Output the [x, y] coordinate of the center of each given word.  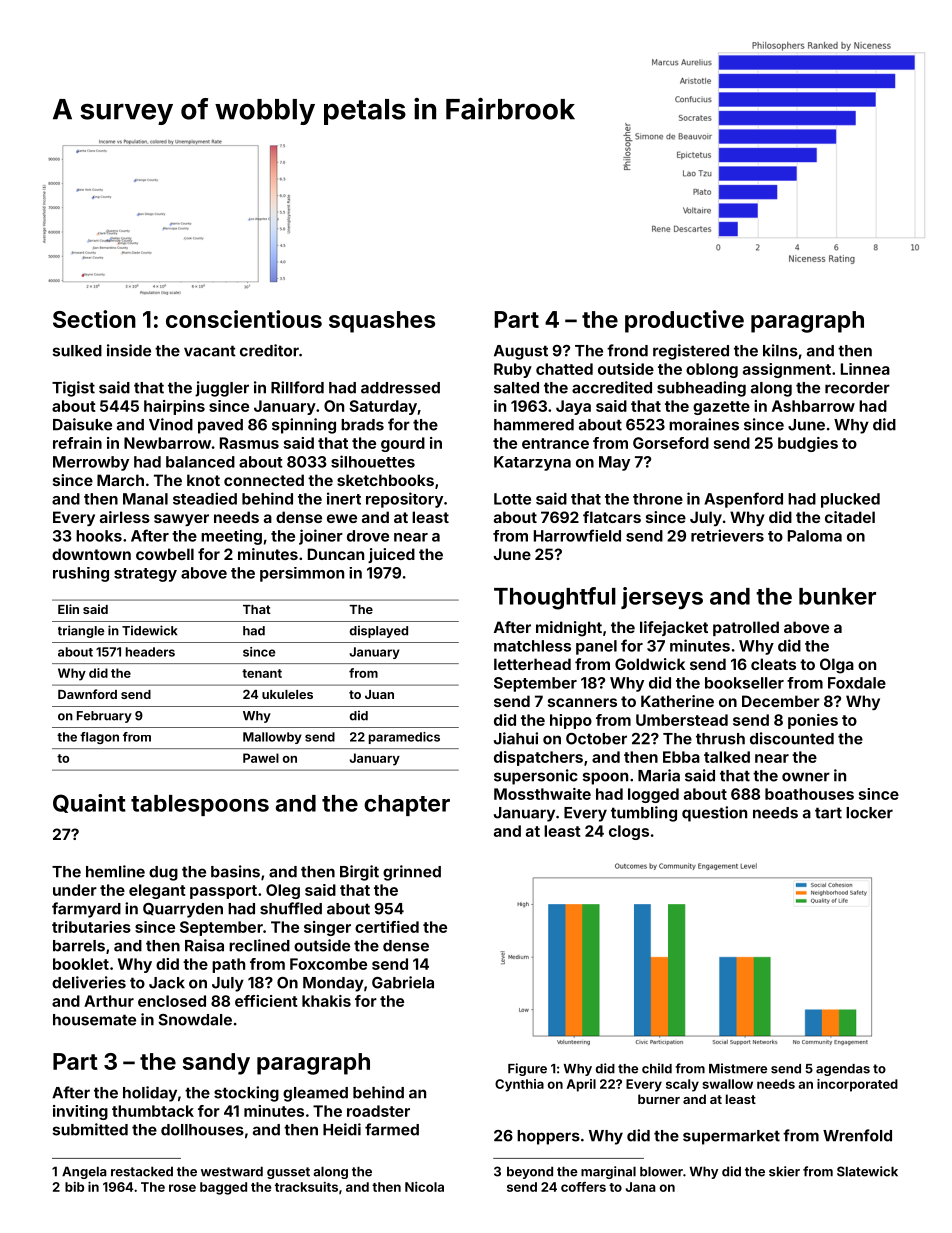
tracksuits [306, 1187]
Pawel [261, 758]
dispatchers [538, 758]
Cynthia [519, 1085]
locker [869, 813]
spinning [304, 426]
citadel [850, 517]
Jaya [573, 407]
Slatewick [867, 1171]
